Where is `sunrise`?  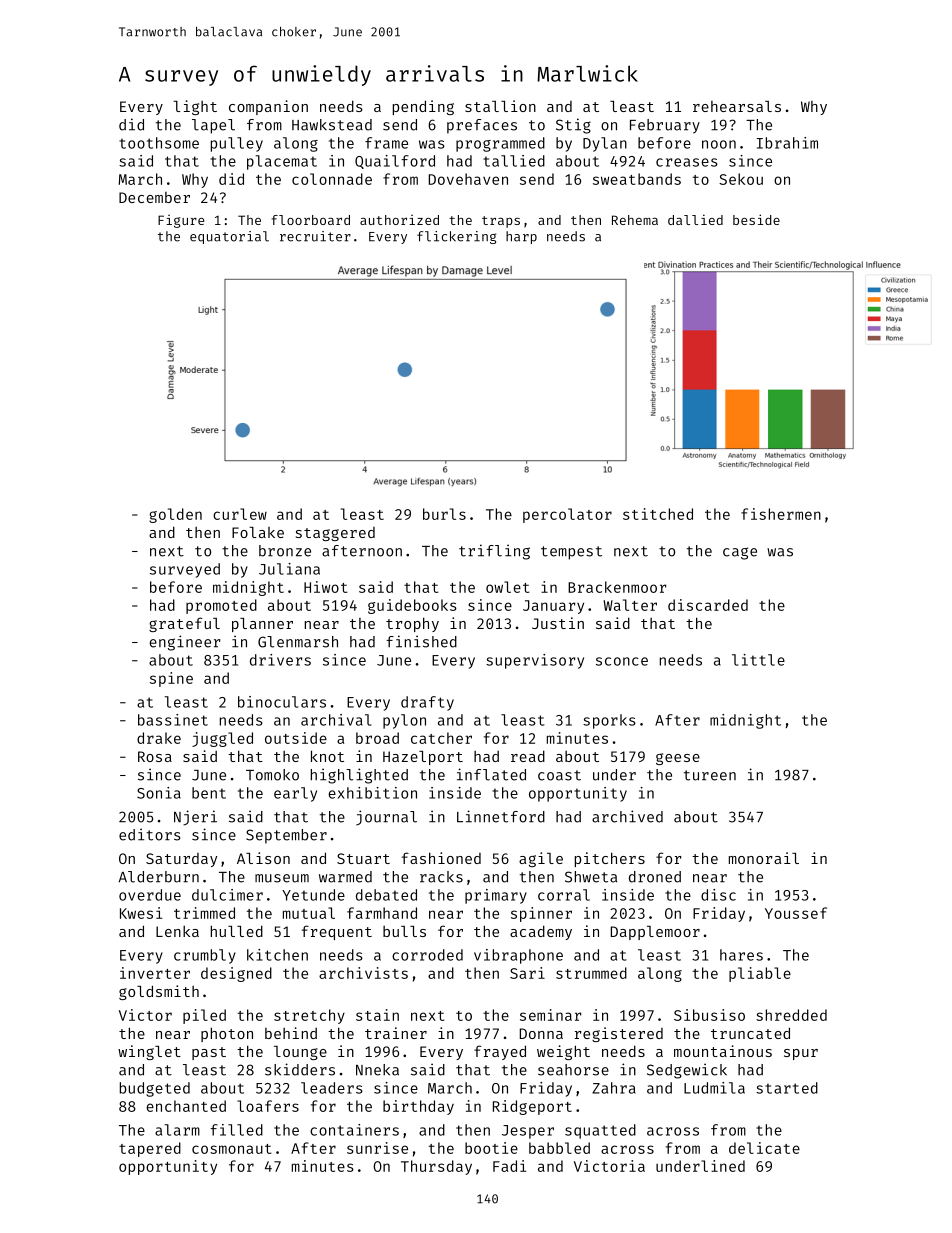
sunrise is located at coordinates (377, 1148).
